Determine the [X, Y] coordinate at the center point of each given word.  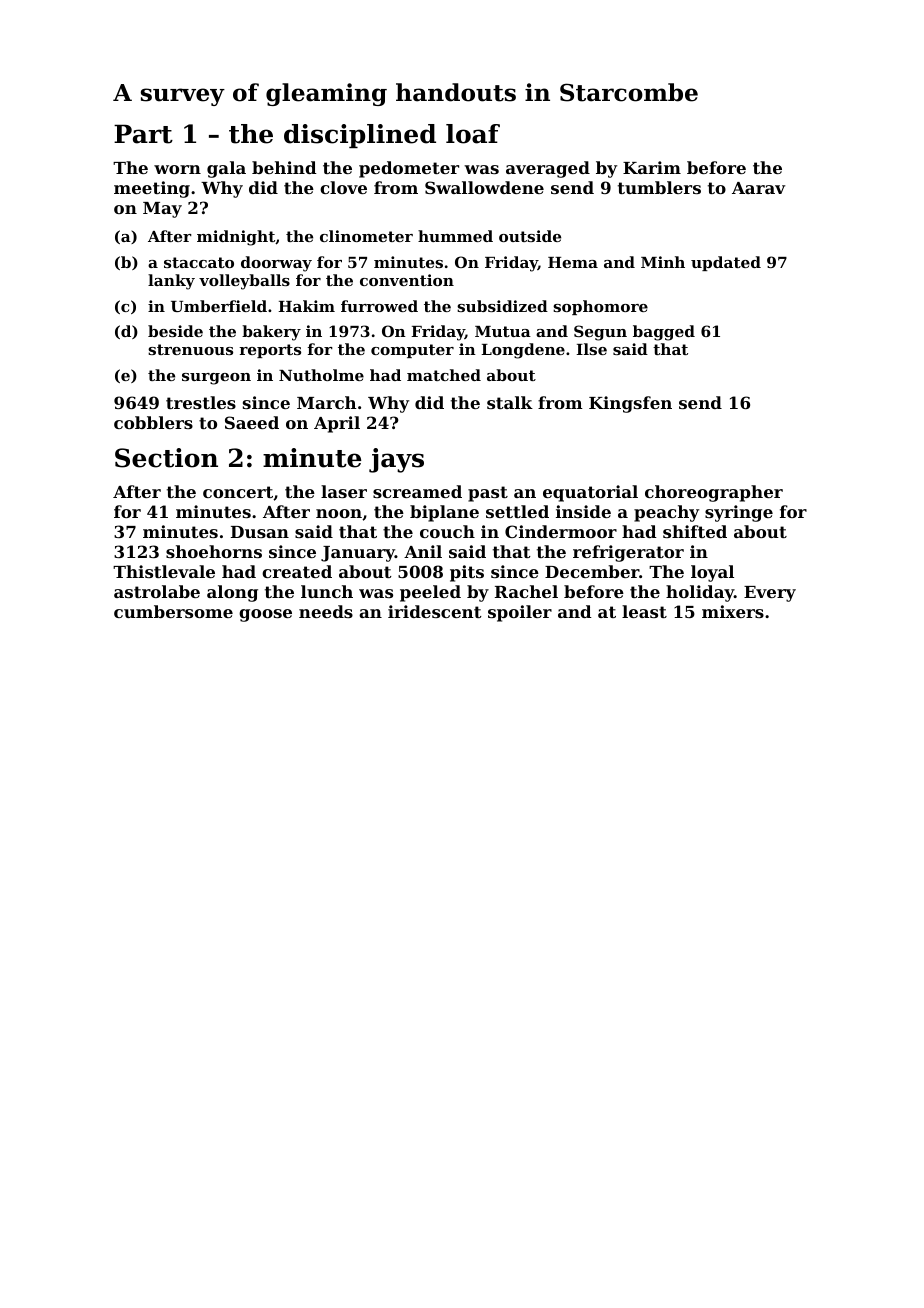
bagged [664, 333]
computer [412, 351]
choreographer [714, 493]
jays [396, 460]
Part [143, 134]
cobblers [153, 422]
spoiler [520, 613]
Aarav [758, 188]
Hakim [306, 306]
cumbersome [173, 611]
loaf [473, 134]
